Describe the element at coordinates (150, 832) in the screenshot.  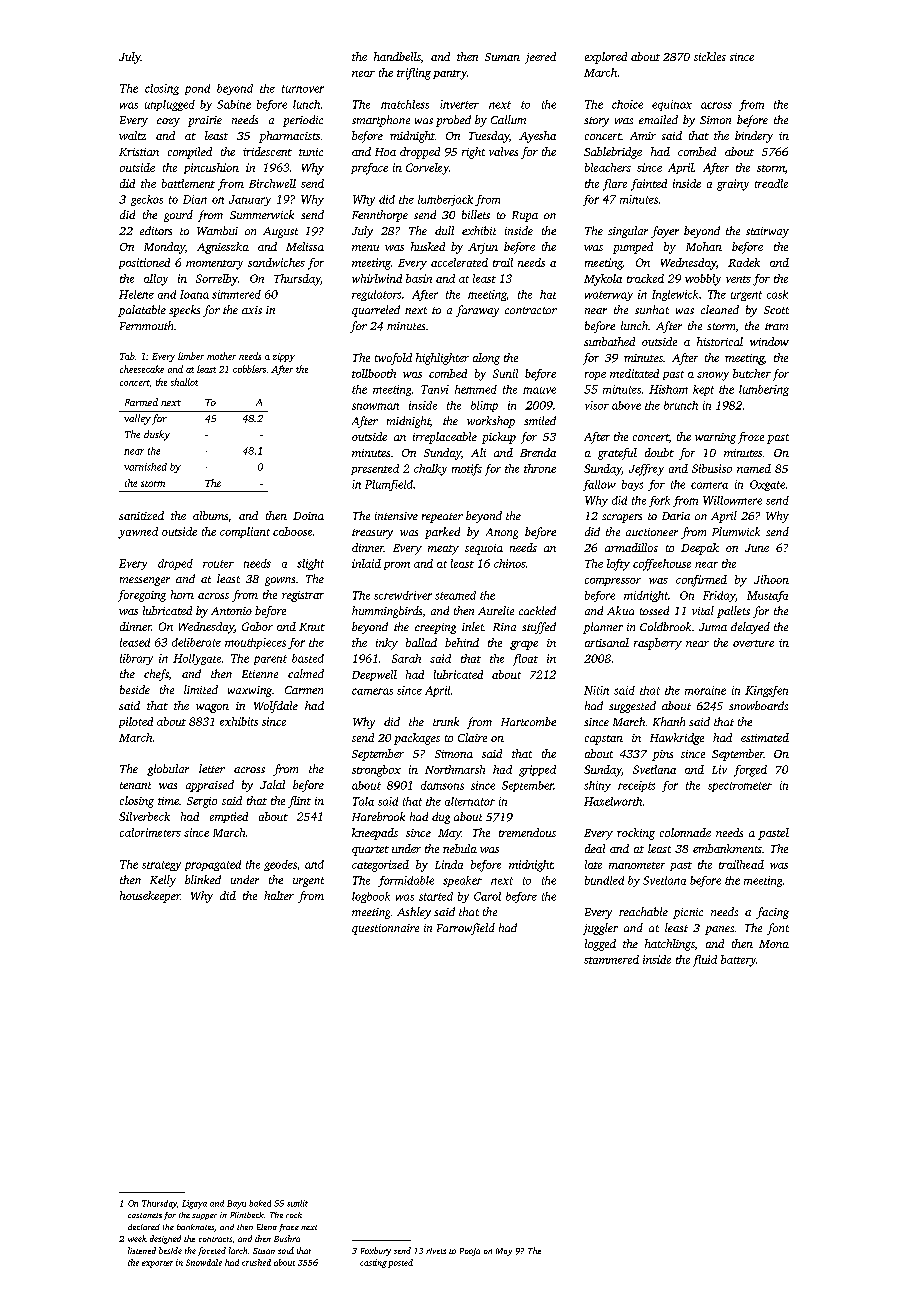
I see `calorimeters` at that location.
